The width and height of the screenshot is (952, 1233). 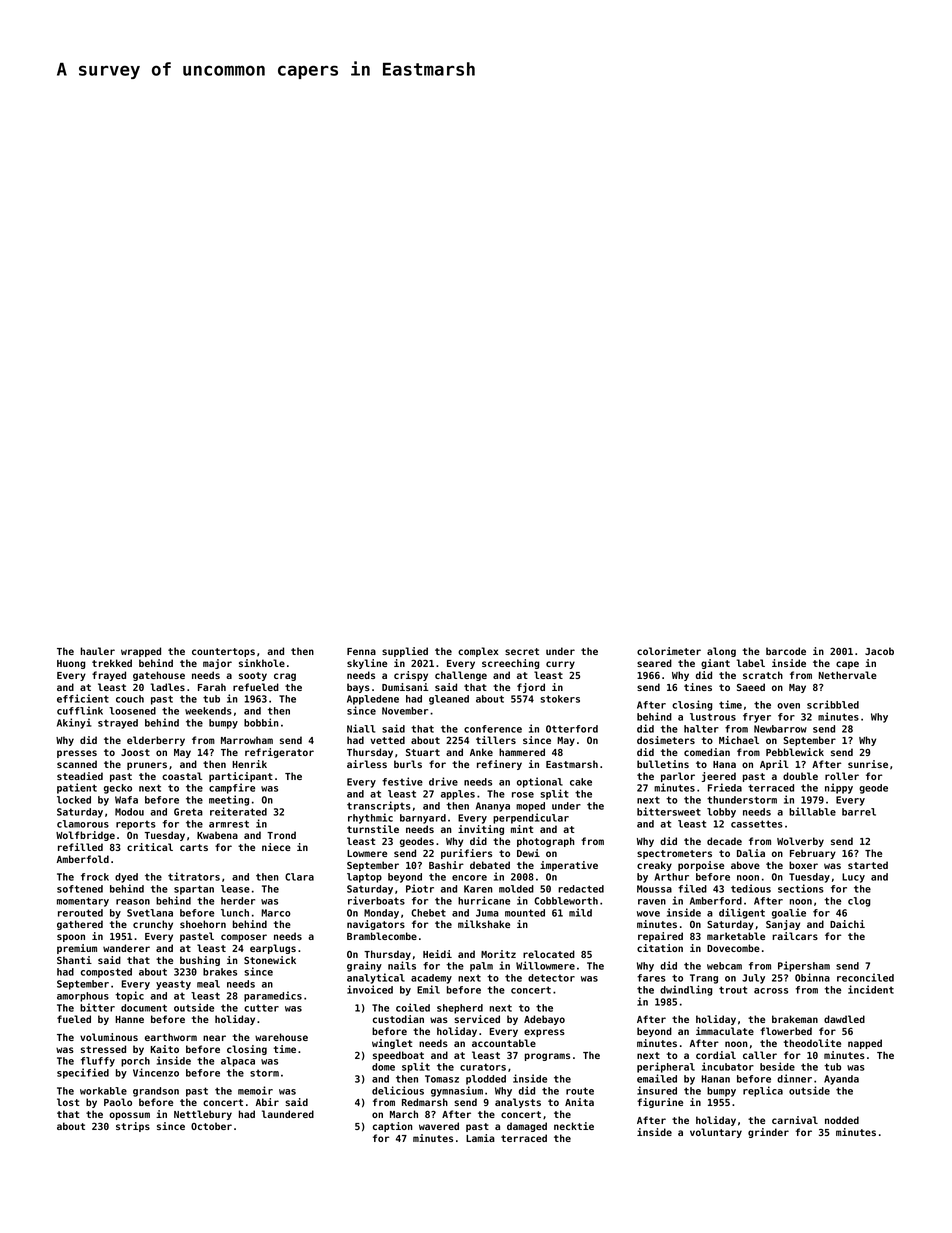 I want to click on composted, so click(x=106, y=973).
